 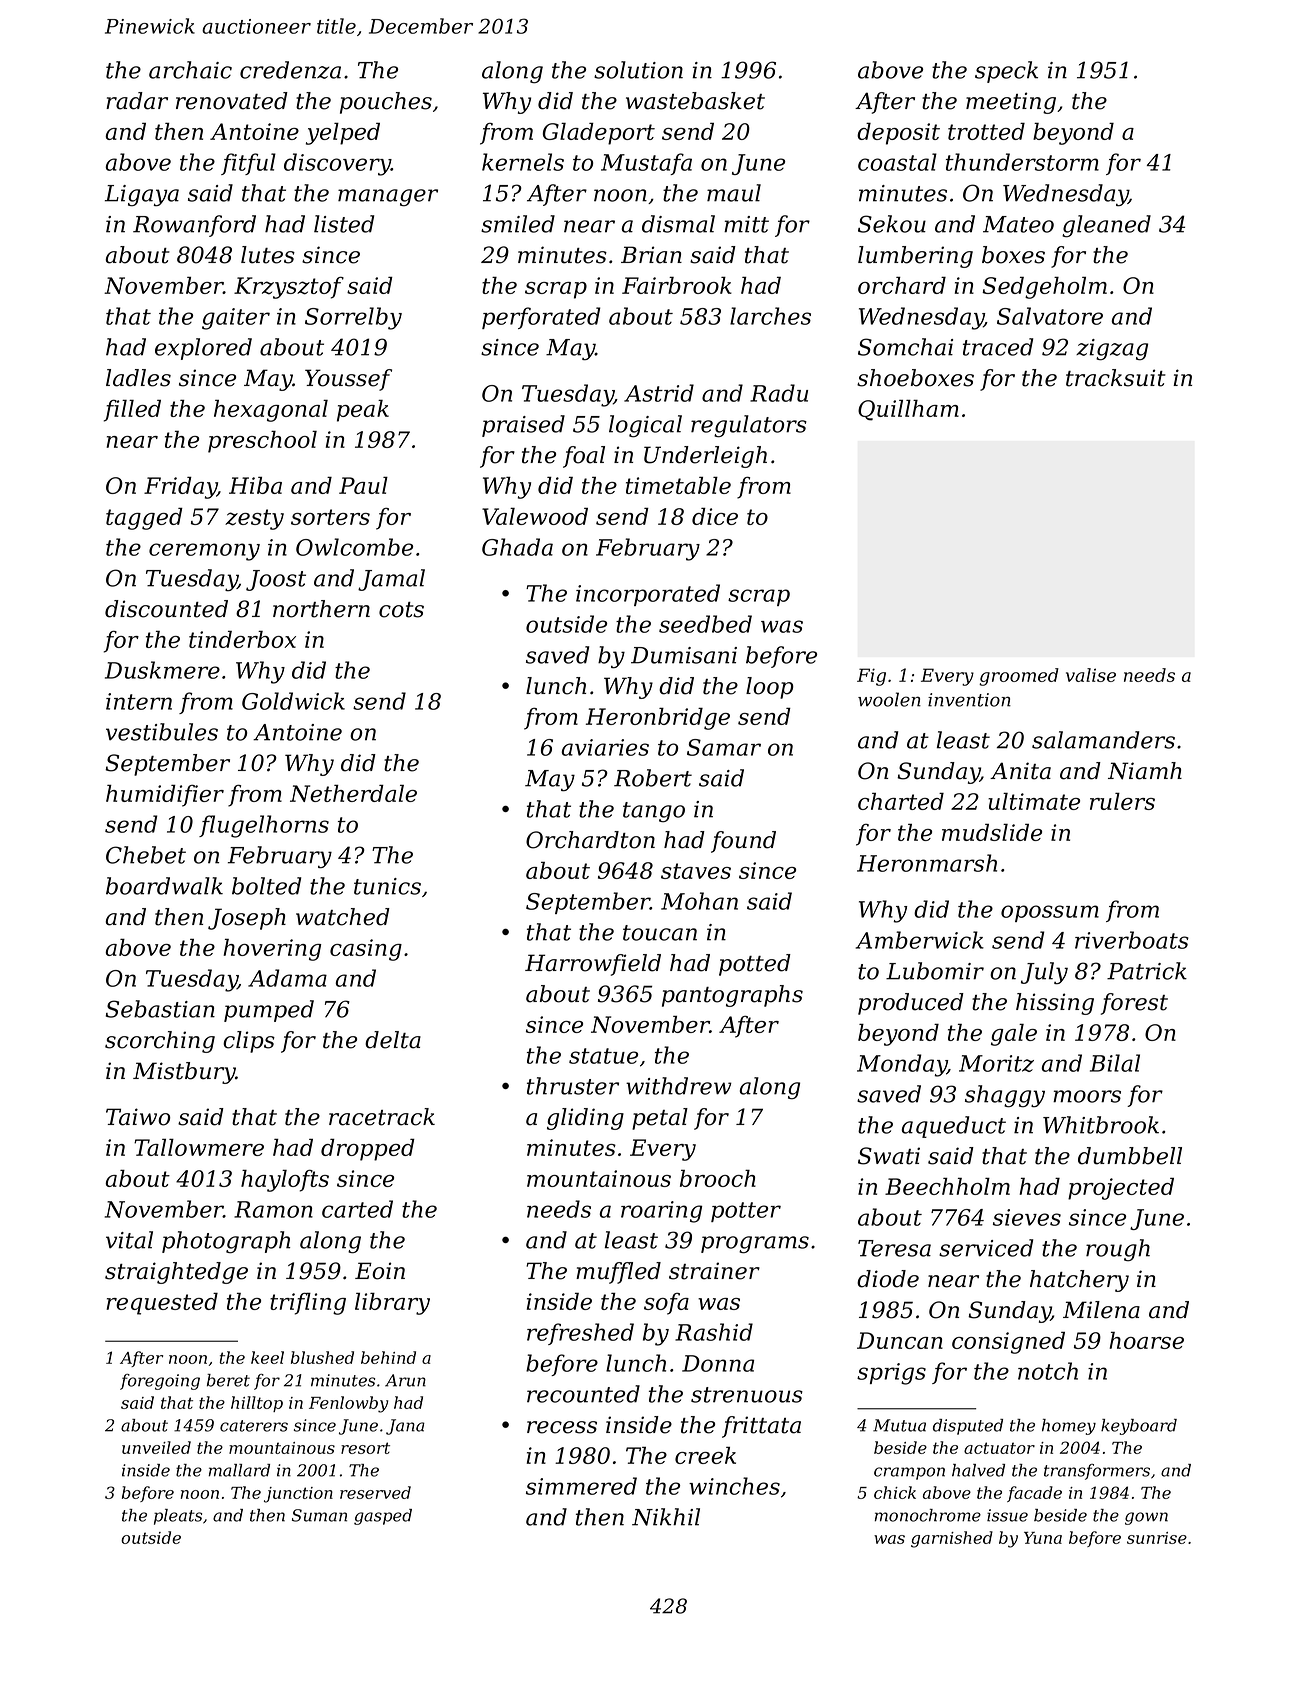 I want to click on Rowanford, so click(x=194, y=226).
